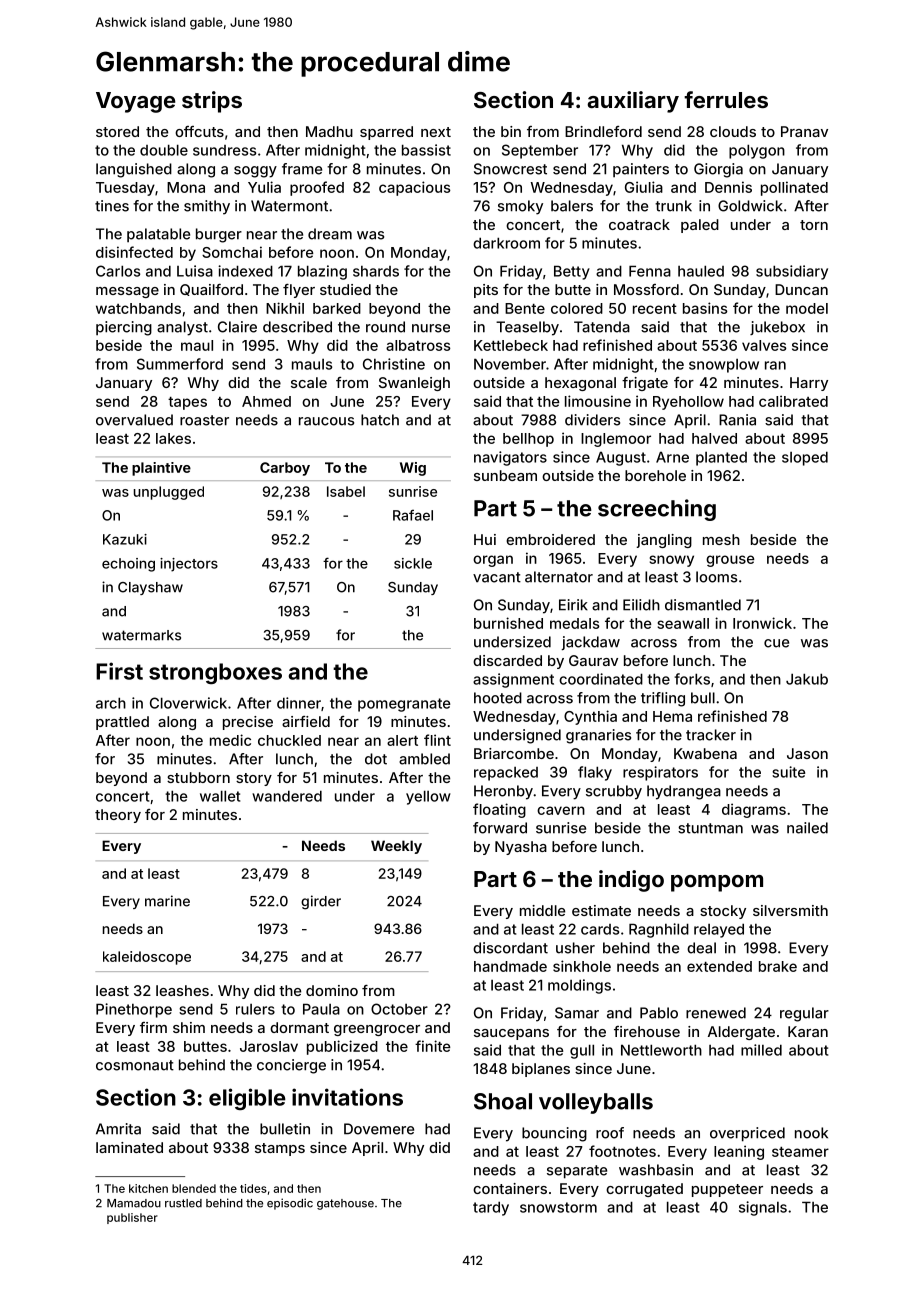 The image size is (924, 1308). What do you see at coordinates (183, 1203) in the page?
I see `rustled` at bounding box center [183, 1203].
